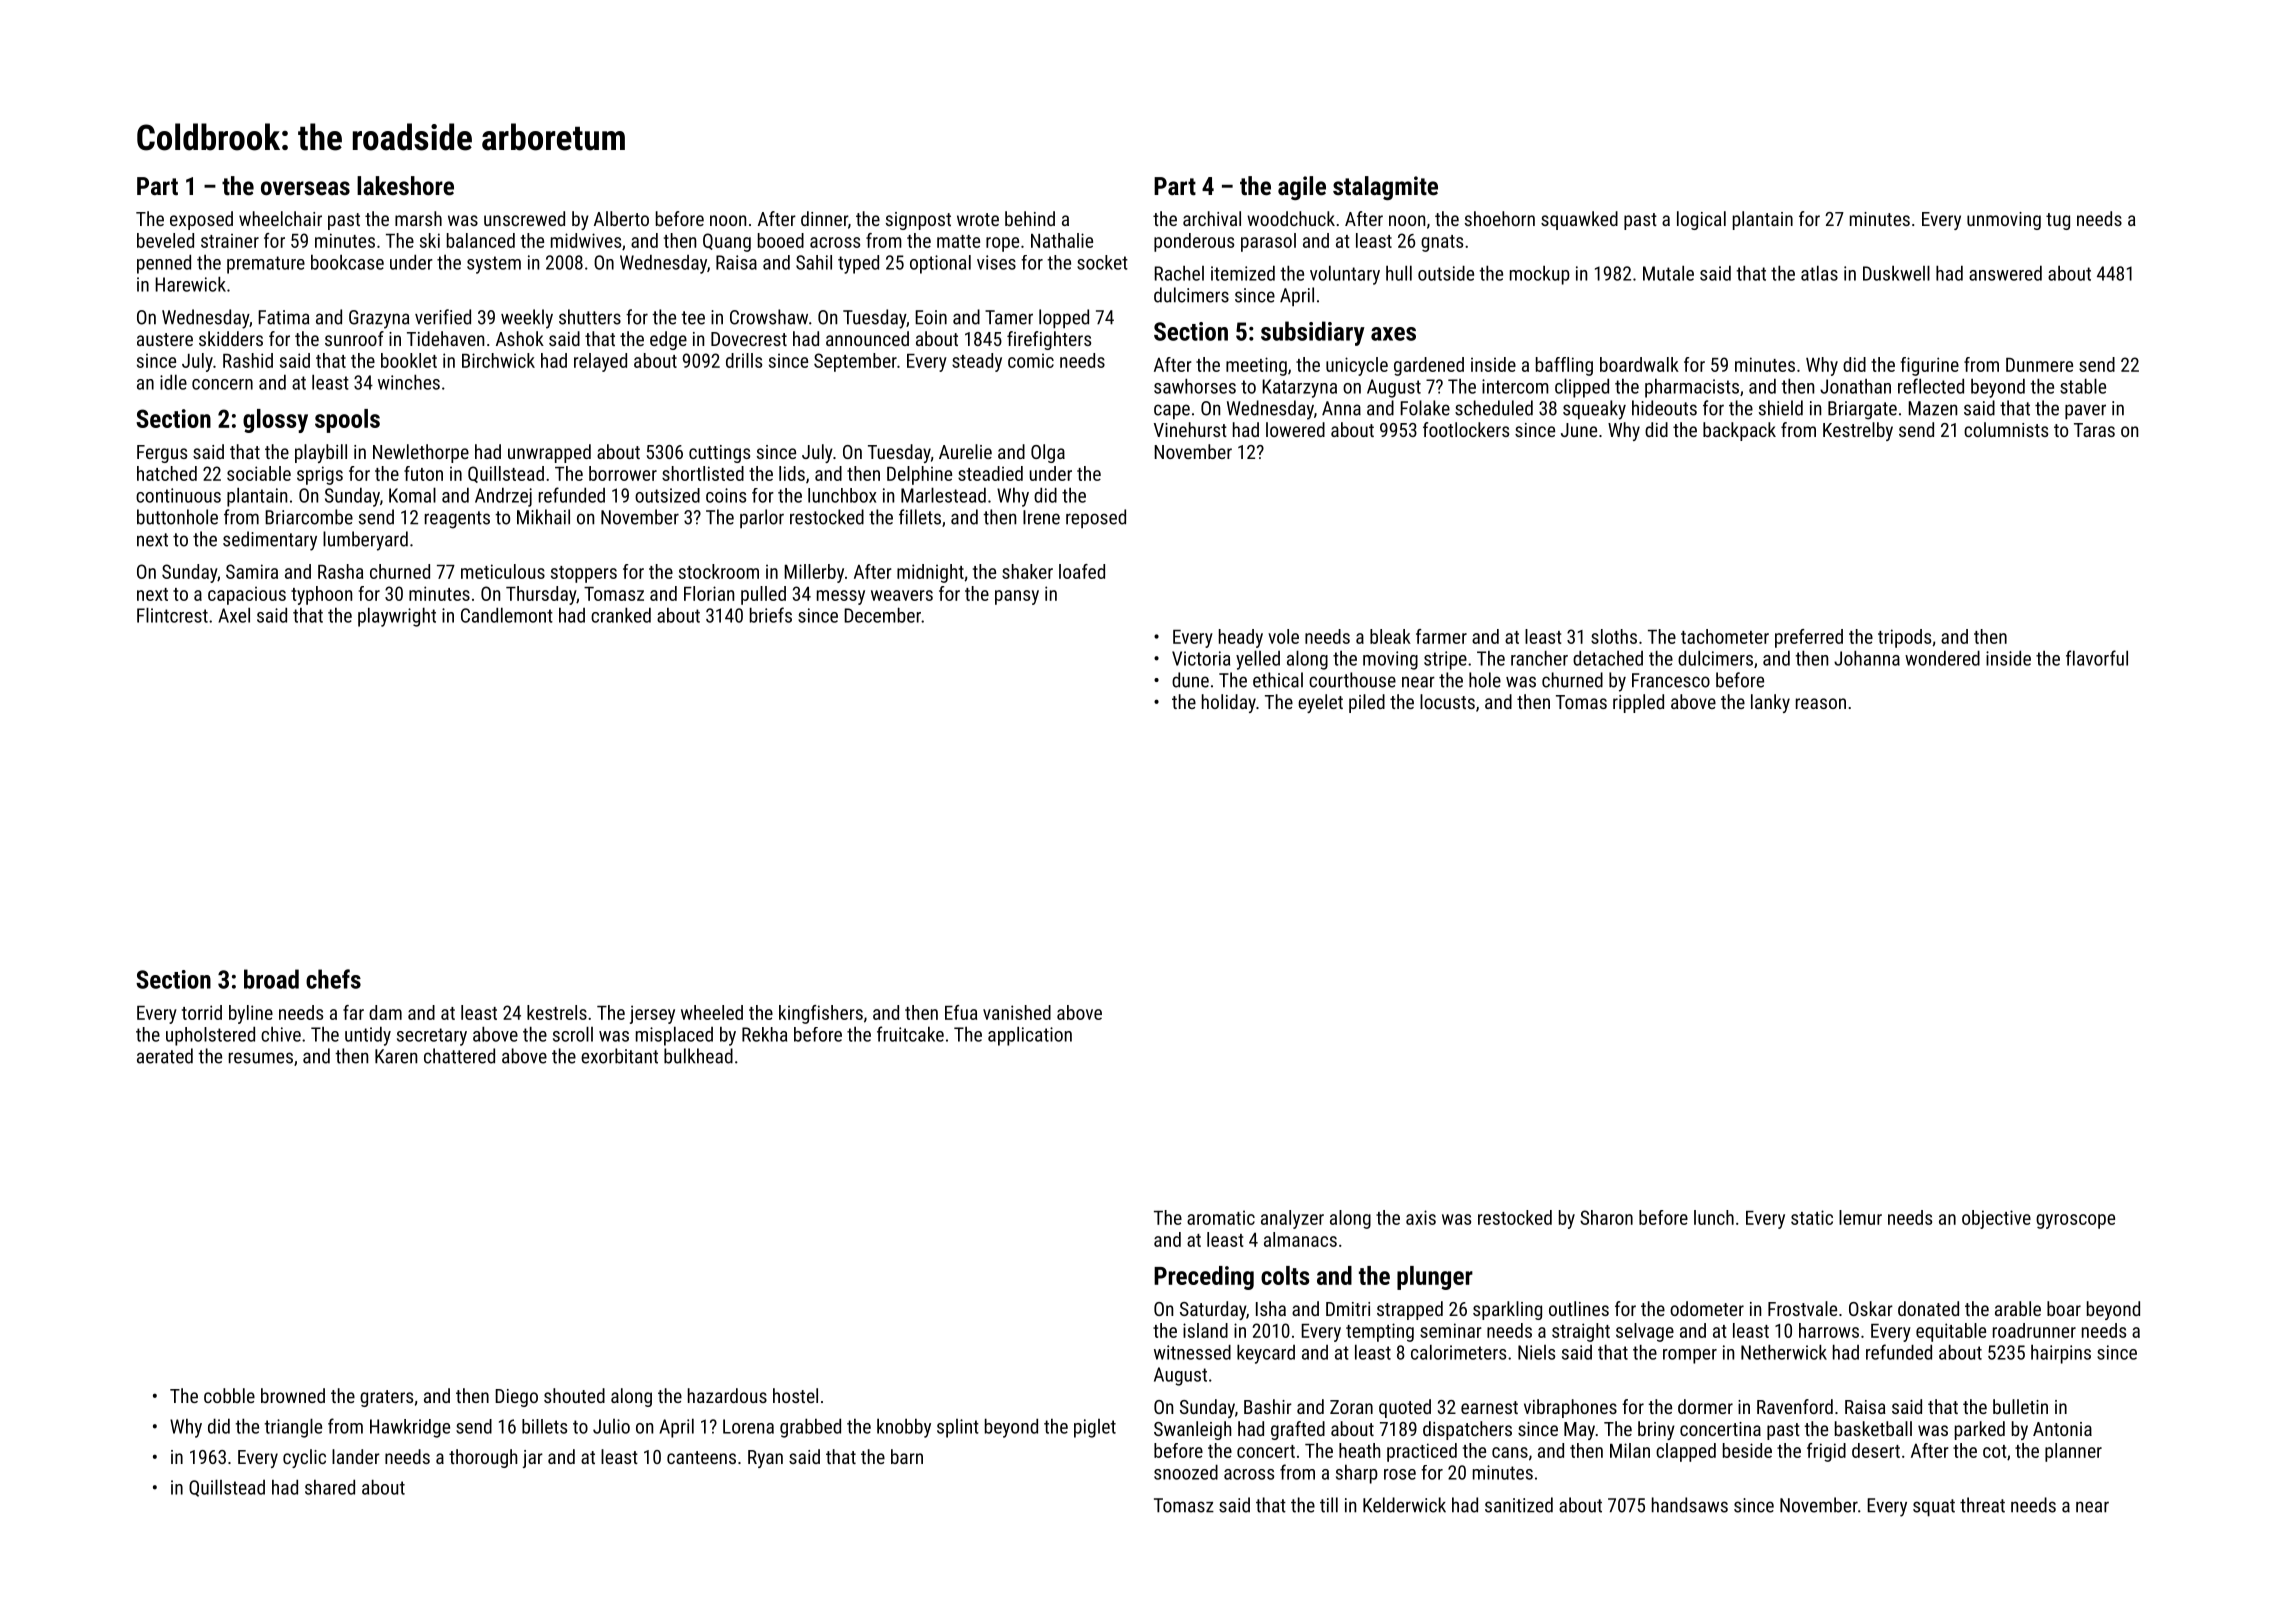 The height and width of the page is (1614, 2282). I want to click on Sharon, so click(1606, 1217).
